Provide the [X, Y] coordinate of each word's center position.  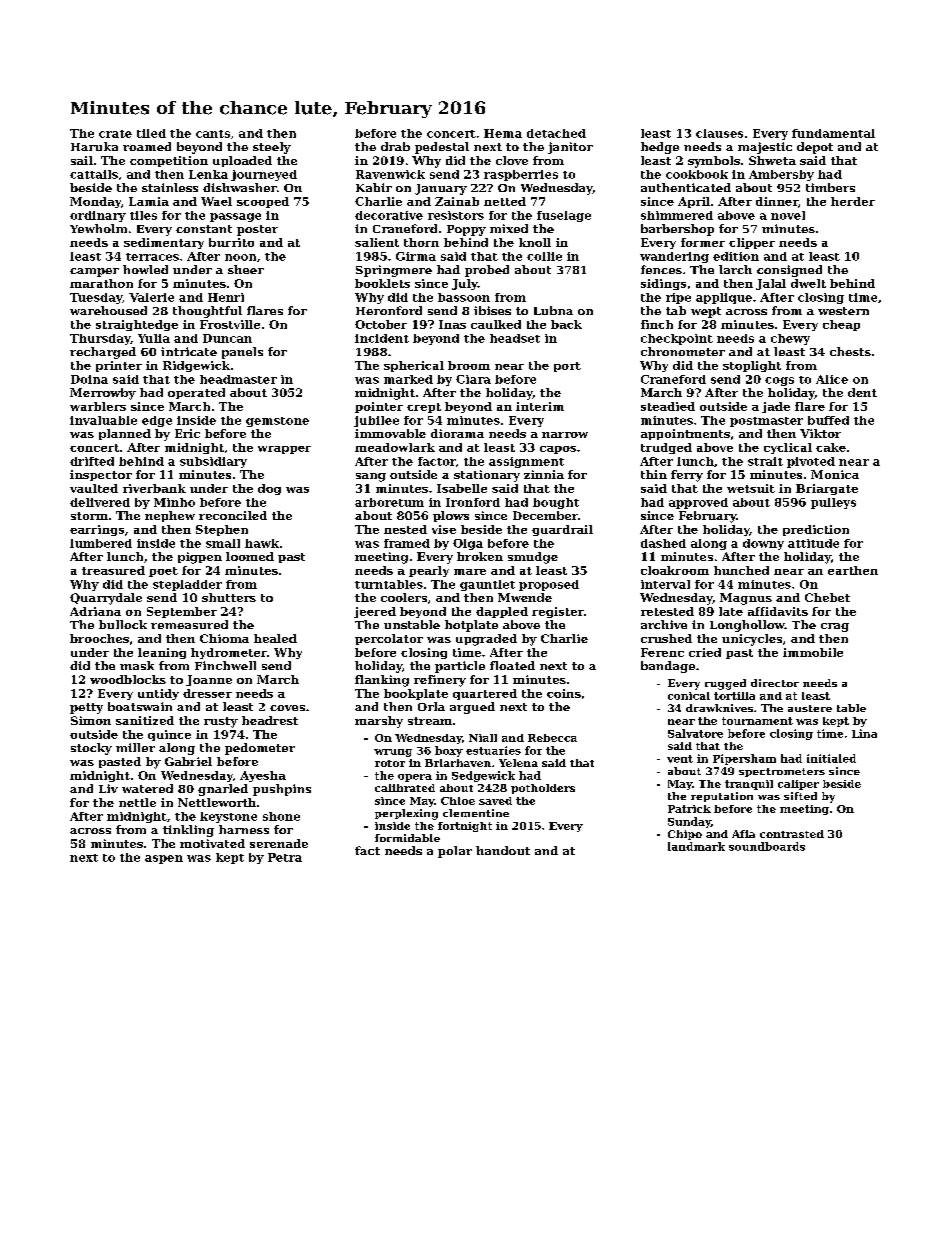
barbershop [677, 230]
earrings [97, 530]
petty [86, 708]
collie [544, 256]
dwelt [808, 283]
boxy [449, 751]
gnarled [223, 790]
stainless [170, 187]
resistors [456, 215]
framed [407, 543]
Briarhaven [458, 763]
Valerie [151, 297]
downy [763, 544]
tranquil [749, 785]
